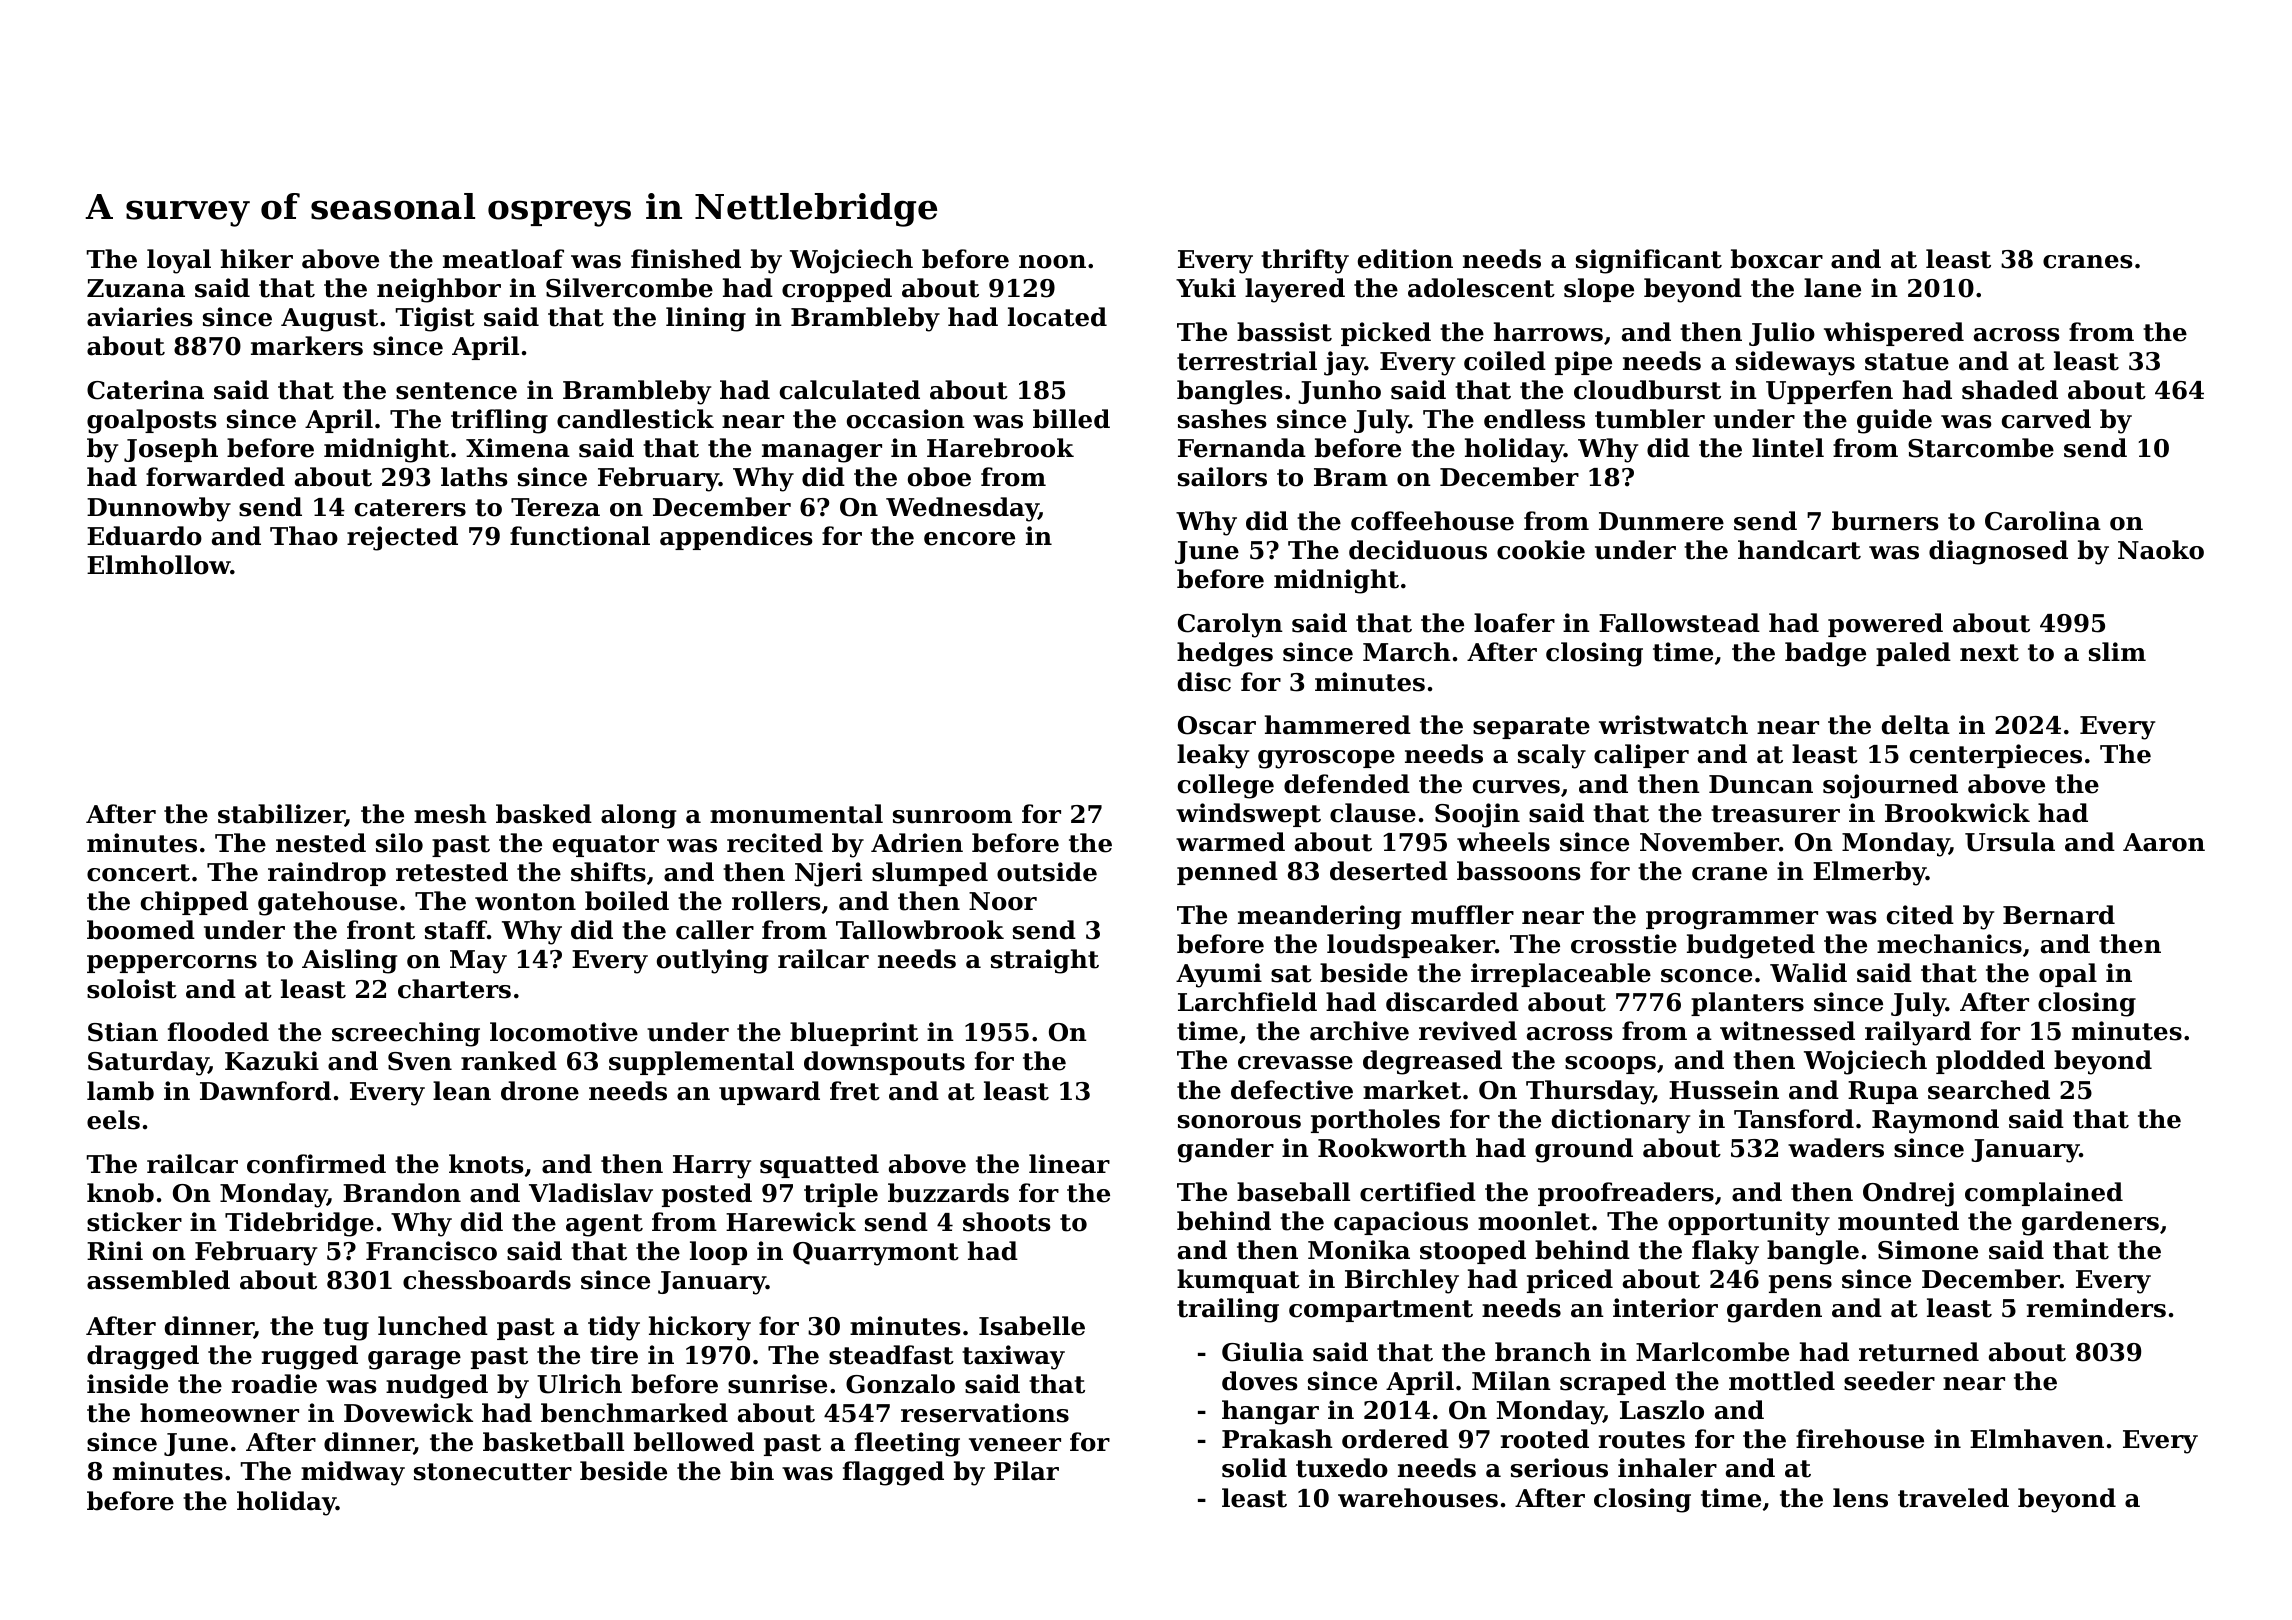 This screenshot has width=2292, height=1620. I want to click on sojourned, so click(1890, 786).
